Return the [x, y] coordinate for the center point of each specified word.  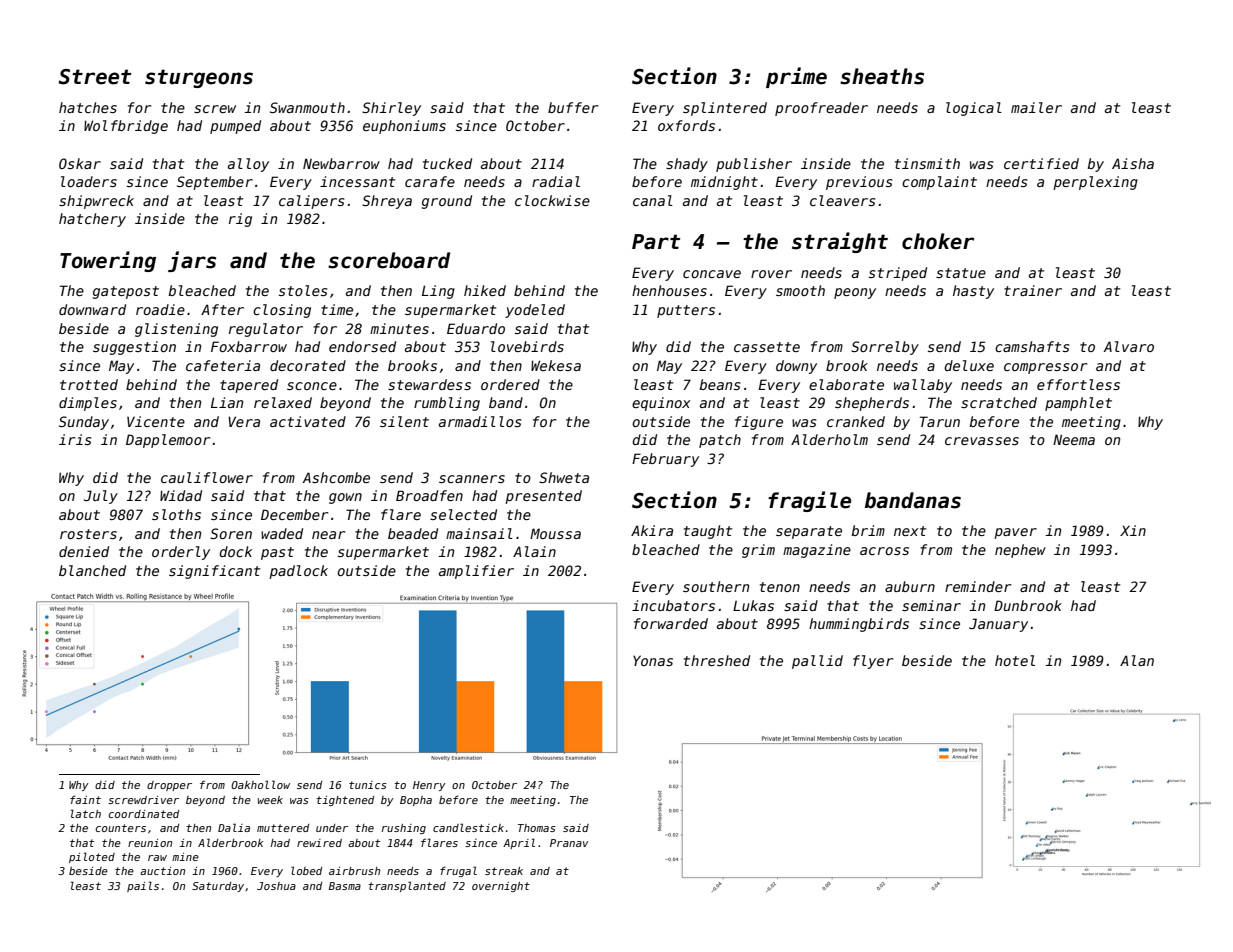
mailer [1036, 107]
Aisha [1133, 163]
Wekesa [556, 365]
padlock [298, 572]
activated [308, 421]
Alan [1137, 660]
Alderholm [829, 439]
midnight [724, 183]
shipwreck [96, 202]
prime [796, 77]
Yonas [653, 660]
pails [143, 886]
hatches [88, 107]
